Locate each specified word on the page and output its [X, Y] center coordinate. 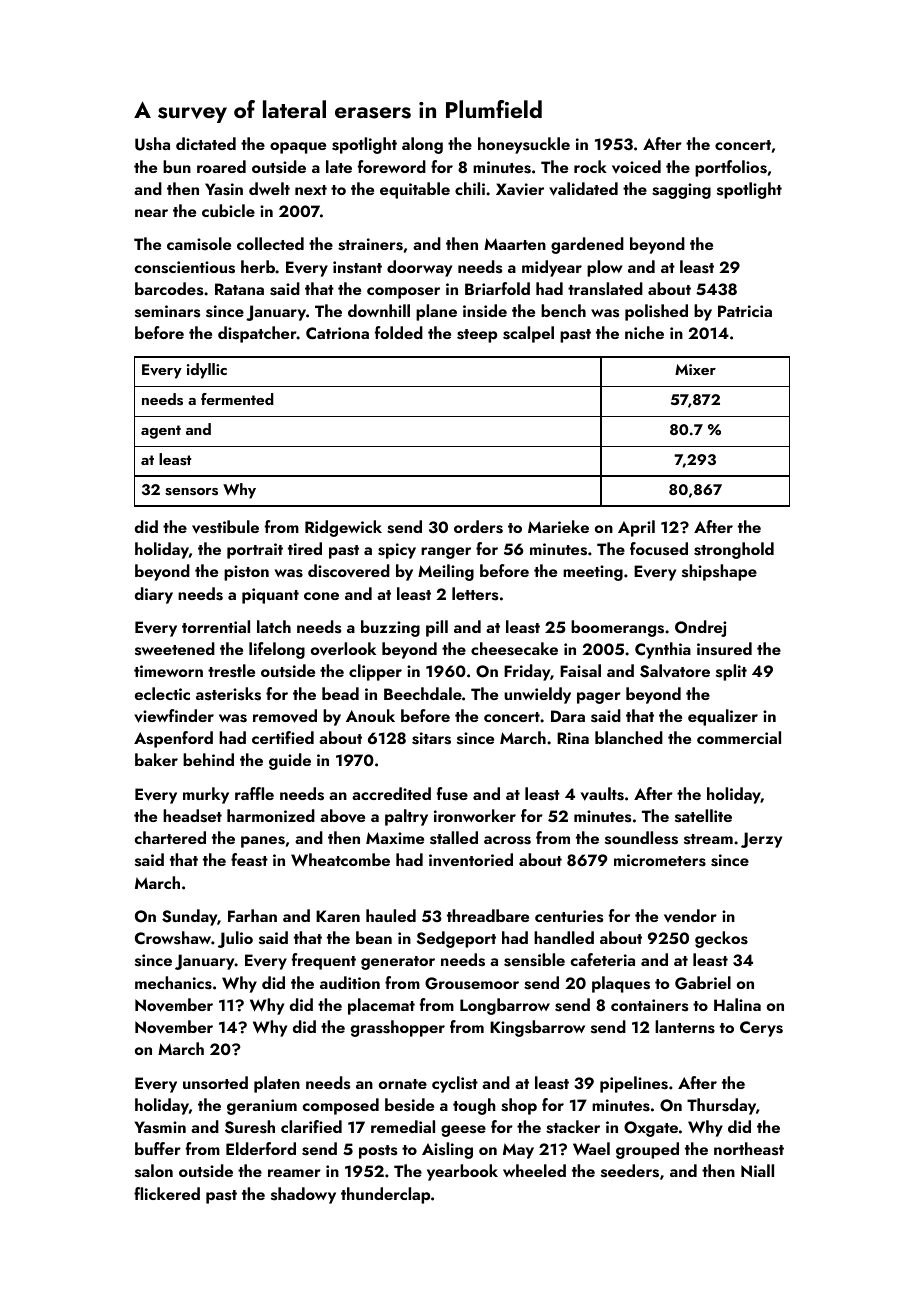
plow [605, 268]
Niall [757, 1170]
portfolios [731, 168]
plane [436, 312]
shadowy [303, 1195]
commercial [739, 737]
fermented [237, 399]
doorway [419, 268]
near [151, 213]
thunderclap [385, 1195]
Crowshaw [173, 938]
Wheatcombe [340, 859]
